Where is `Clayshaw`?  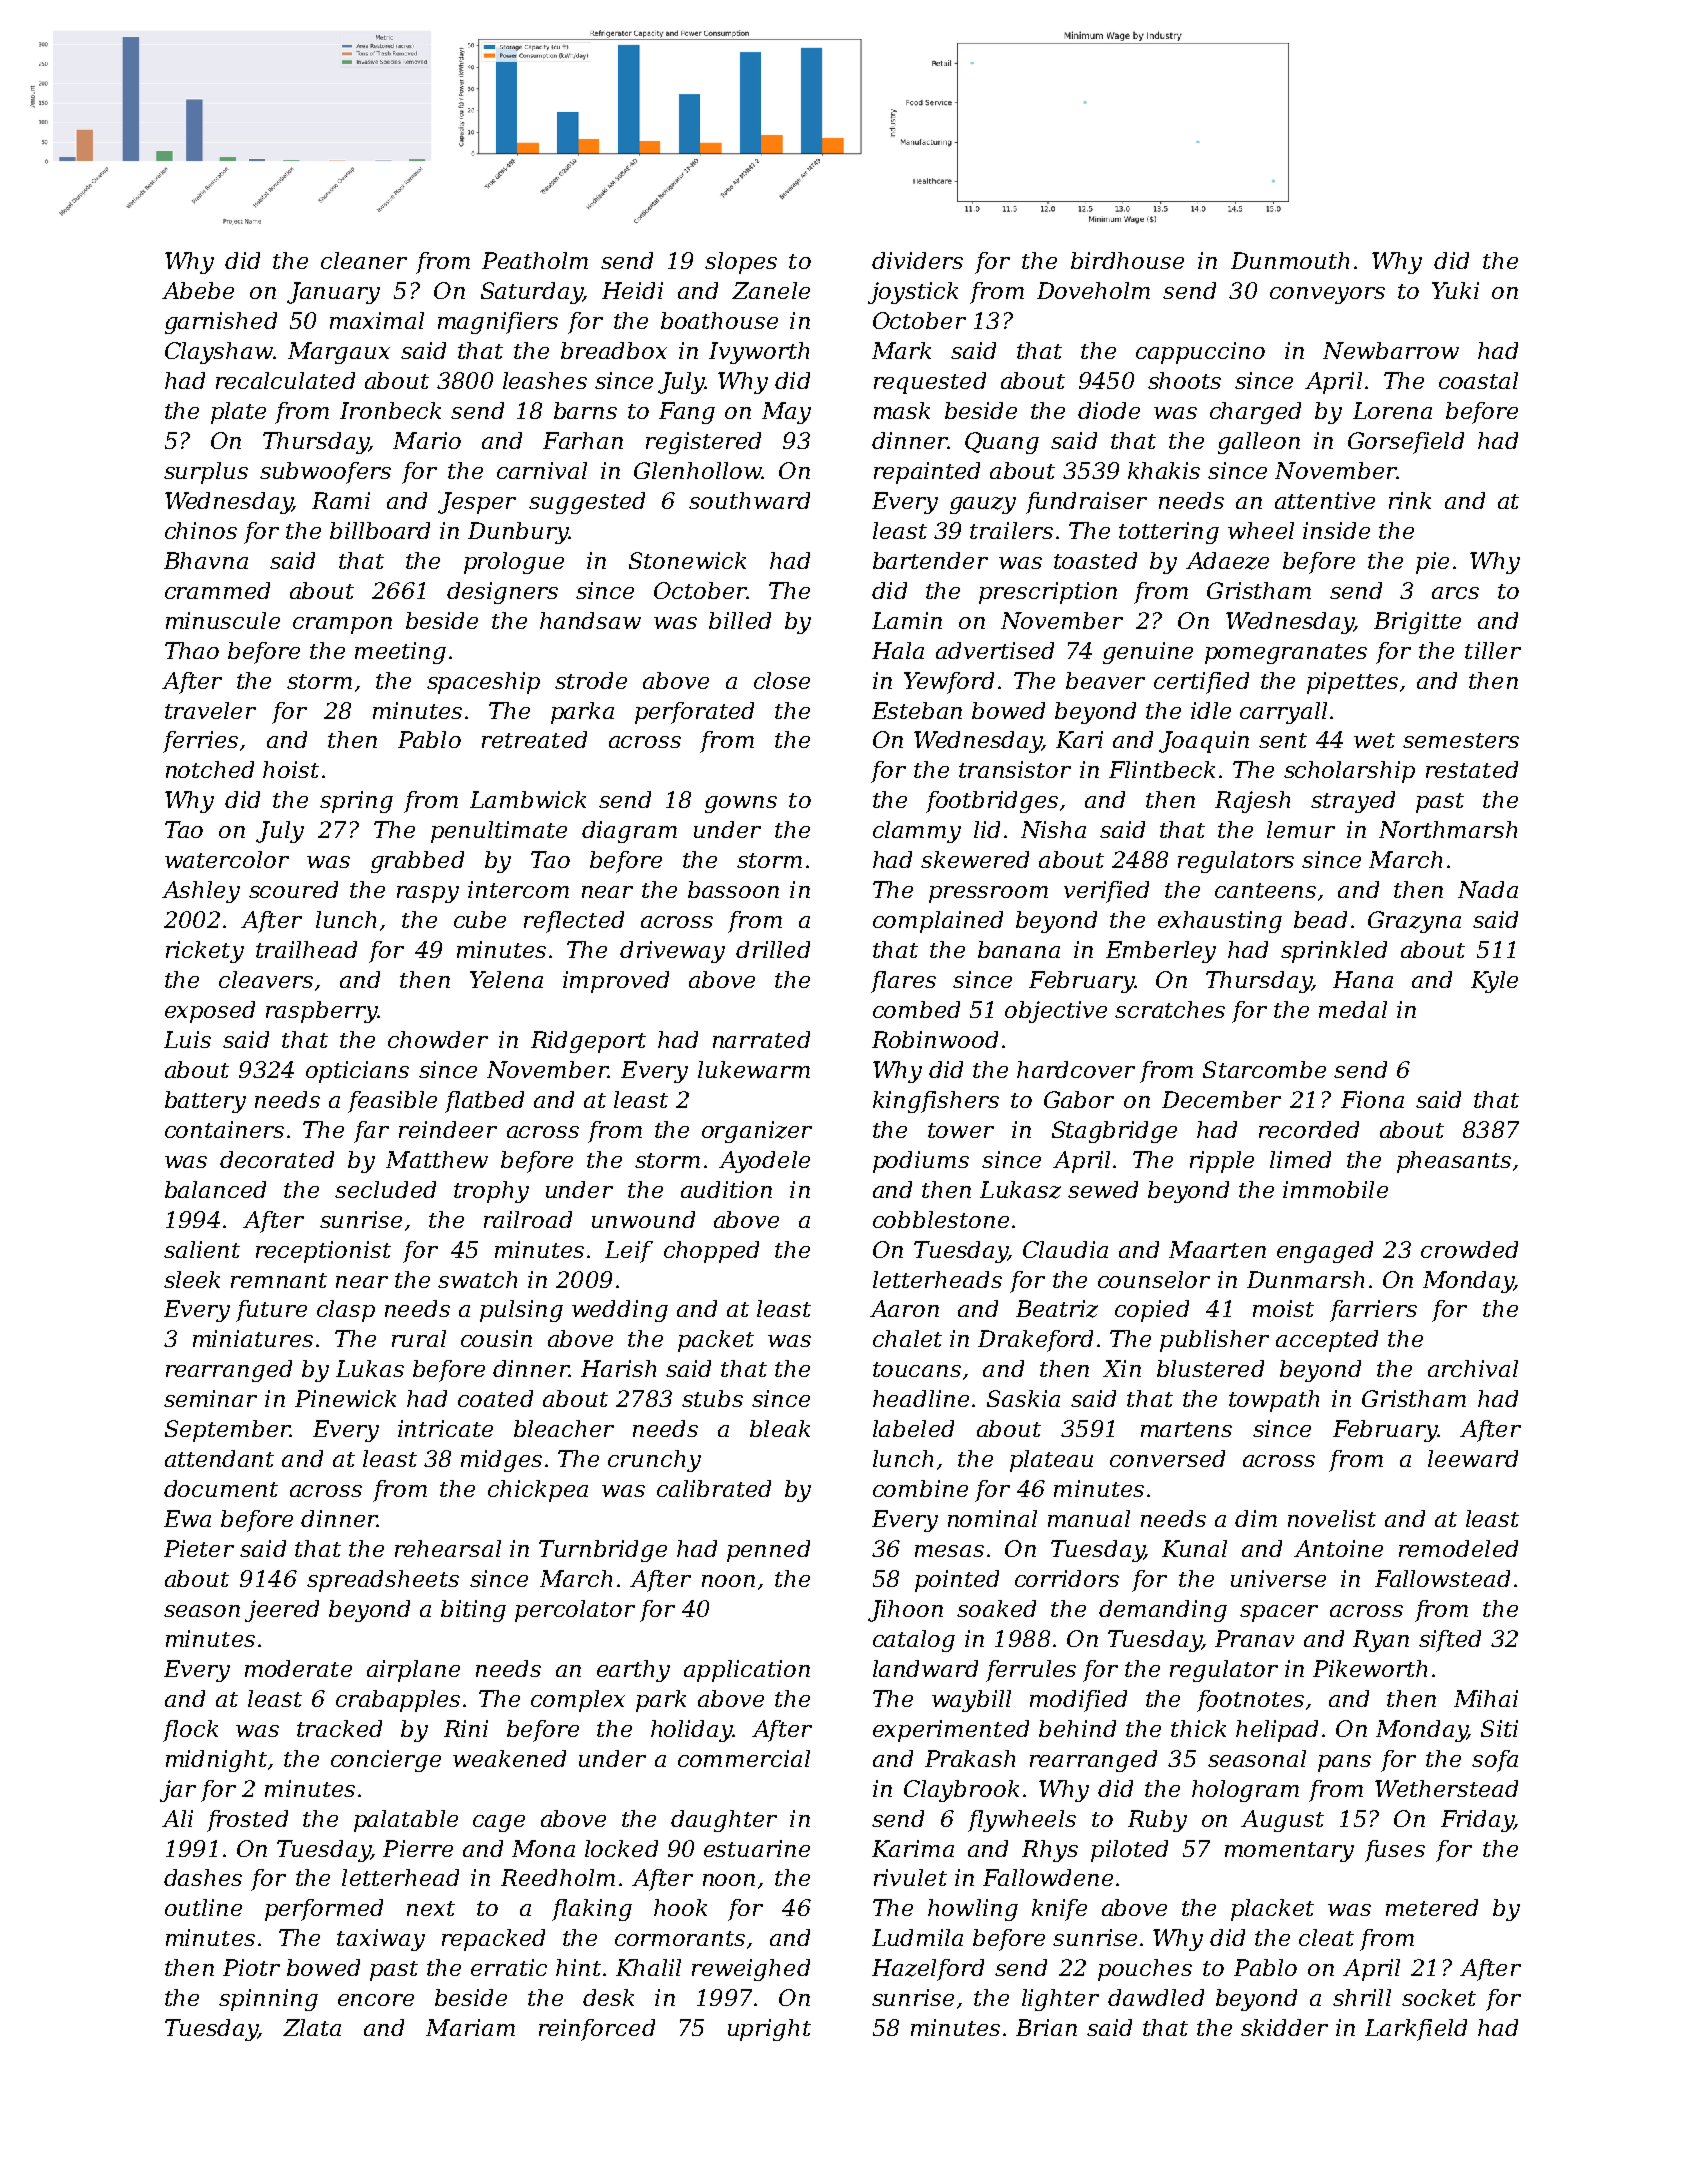 Clayshaw is located at coordinates (219, 353).
